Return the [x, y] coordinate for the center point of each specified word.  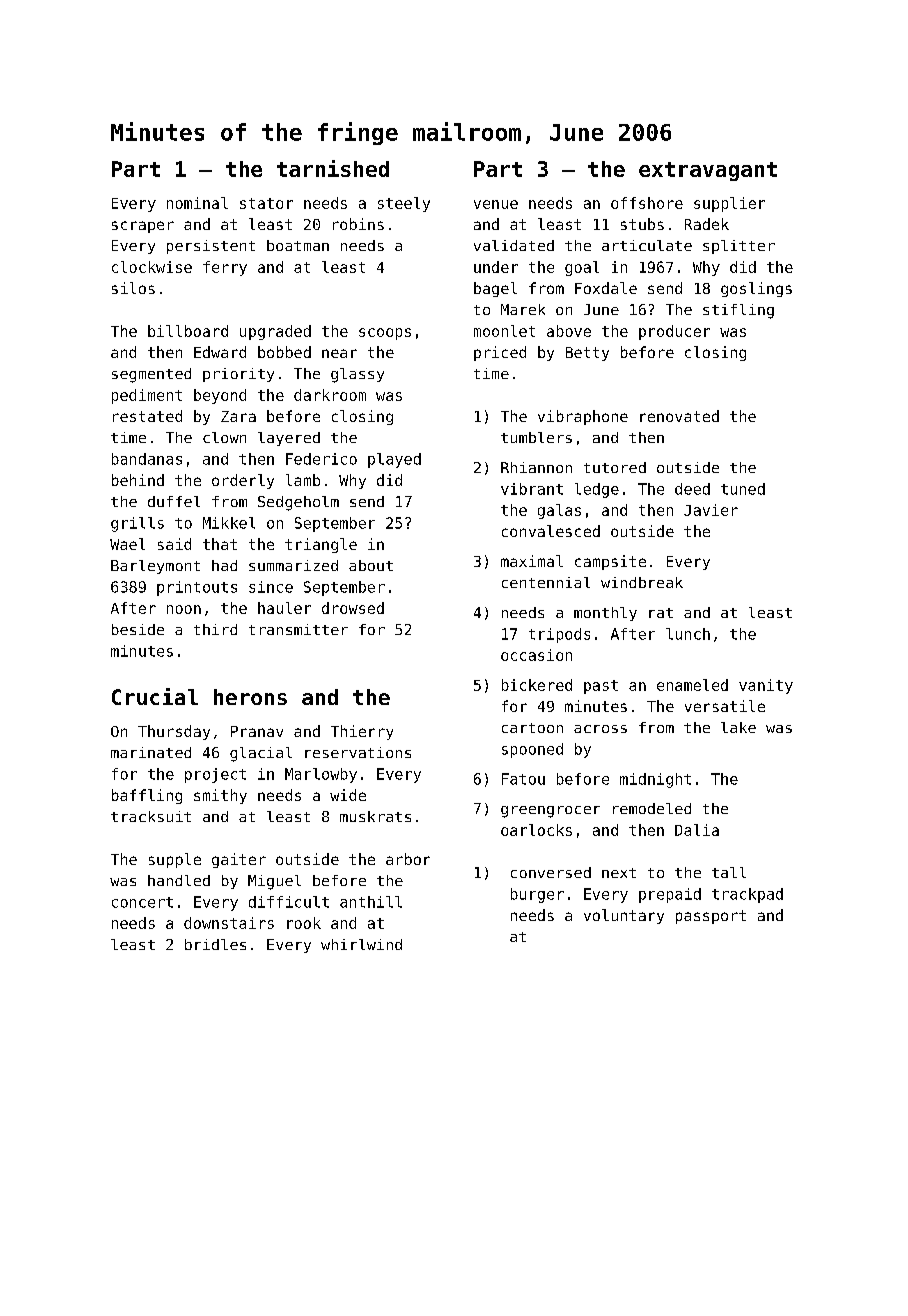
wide [348, 795]
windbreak [642, 582]
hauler [284, 608]
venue [496, 204]
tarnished [333, 168]
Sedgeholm [298, 503]
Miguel [274, 882]
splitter [739, 247]
